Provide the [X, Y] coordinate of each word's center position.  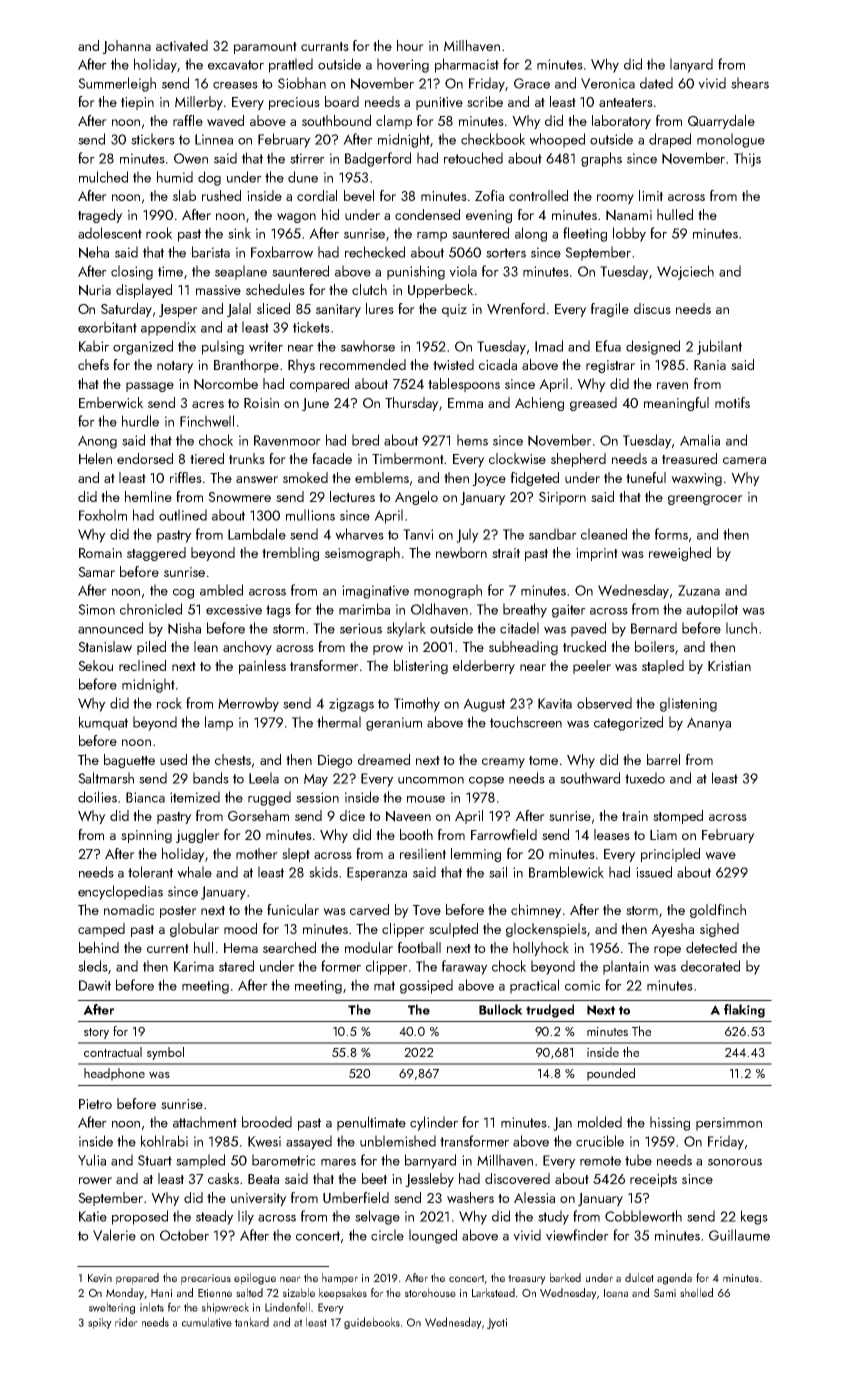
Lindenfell [287, 1307]
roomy [615, 199]
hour [410, 45]
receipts [653, 1180]
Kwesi [264, 1141]
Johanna [126, 47]
